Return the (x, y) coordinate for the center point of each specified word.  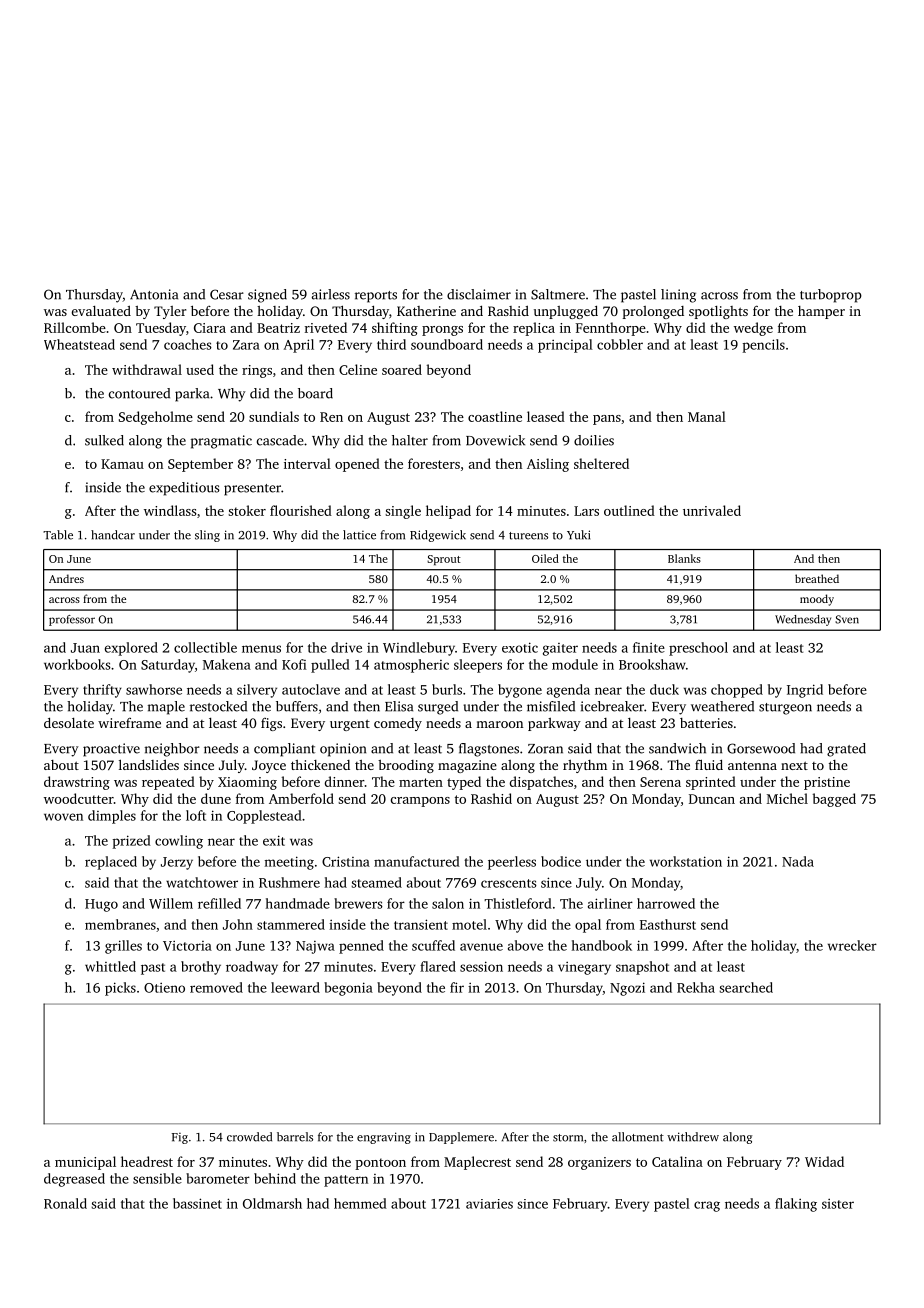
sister (838, 1204)
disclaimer (479, 294)
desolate (69, 723)
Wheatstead (79, 344)
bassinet (197, 1203)
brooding (406, 766)
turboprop (831, 296)
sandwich (677, 748)
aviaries (489, 1204)
